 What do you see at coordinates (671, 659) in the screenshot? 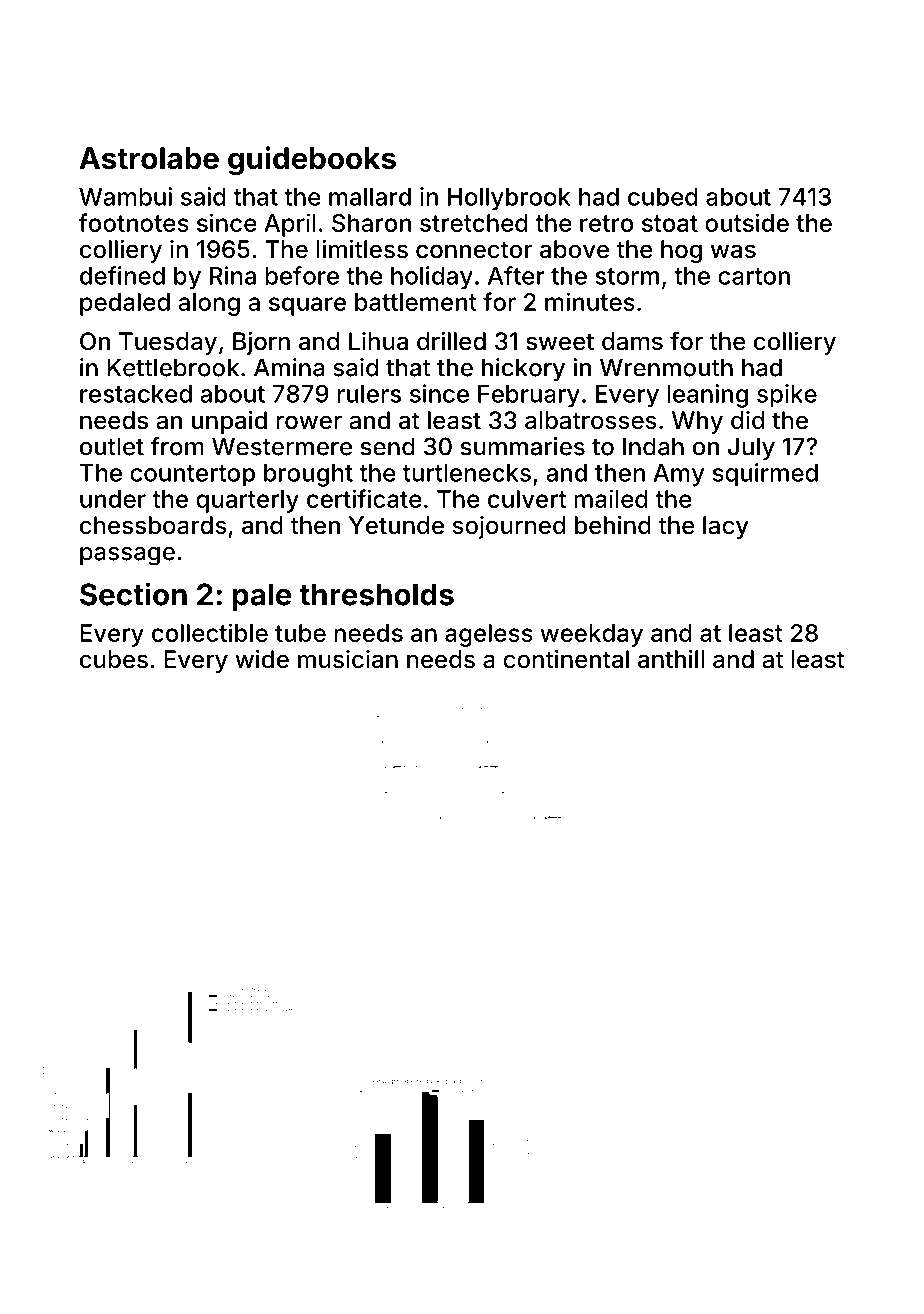
I see `anthill` at bounding box center [671, 659].
